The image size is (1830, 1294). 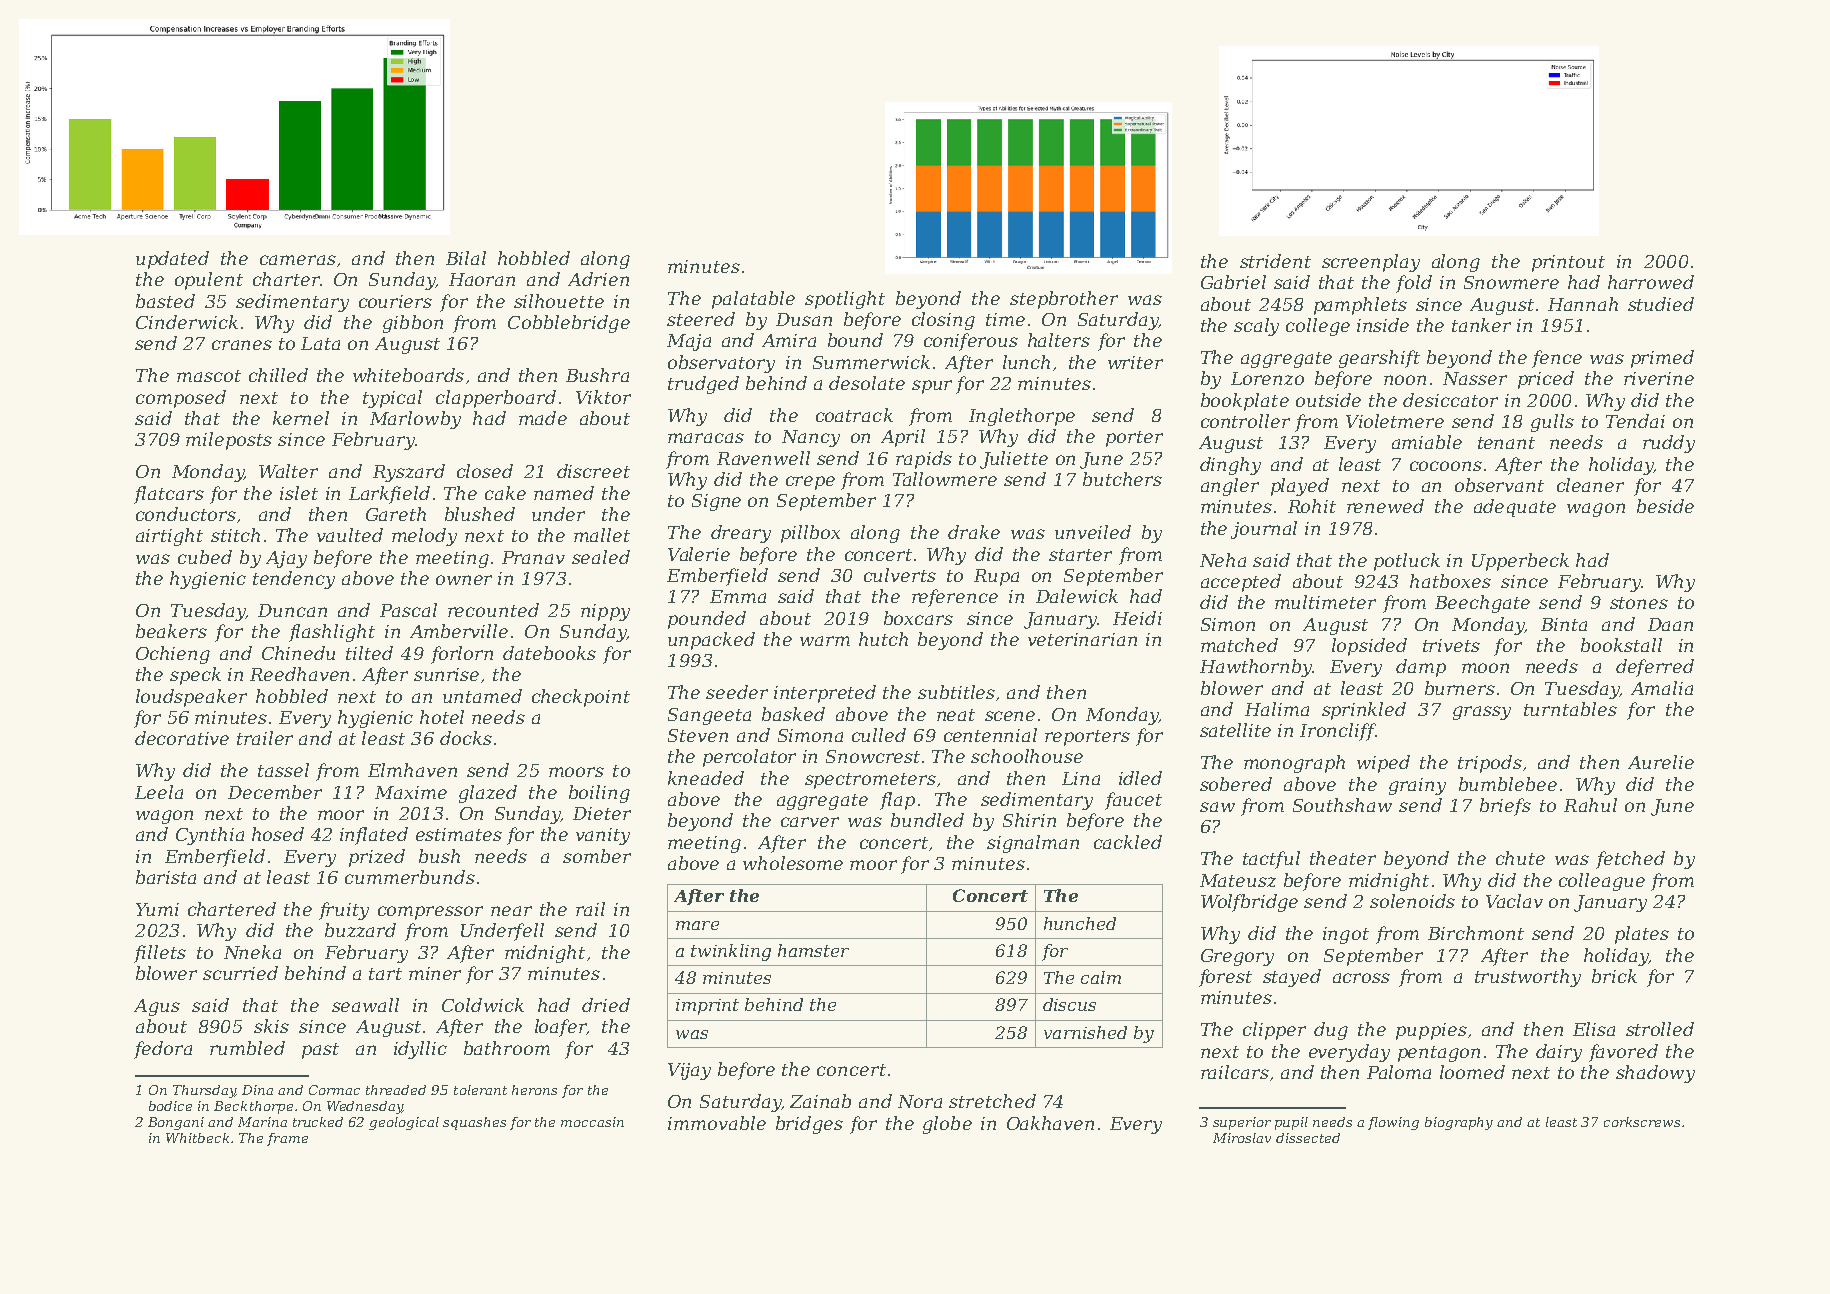 What do you see at coordinates (1256, 668) in the screenshot?
I see `Hawthornby` at bounding box center [1256, 668].
